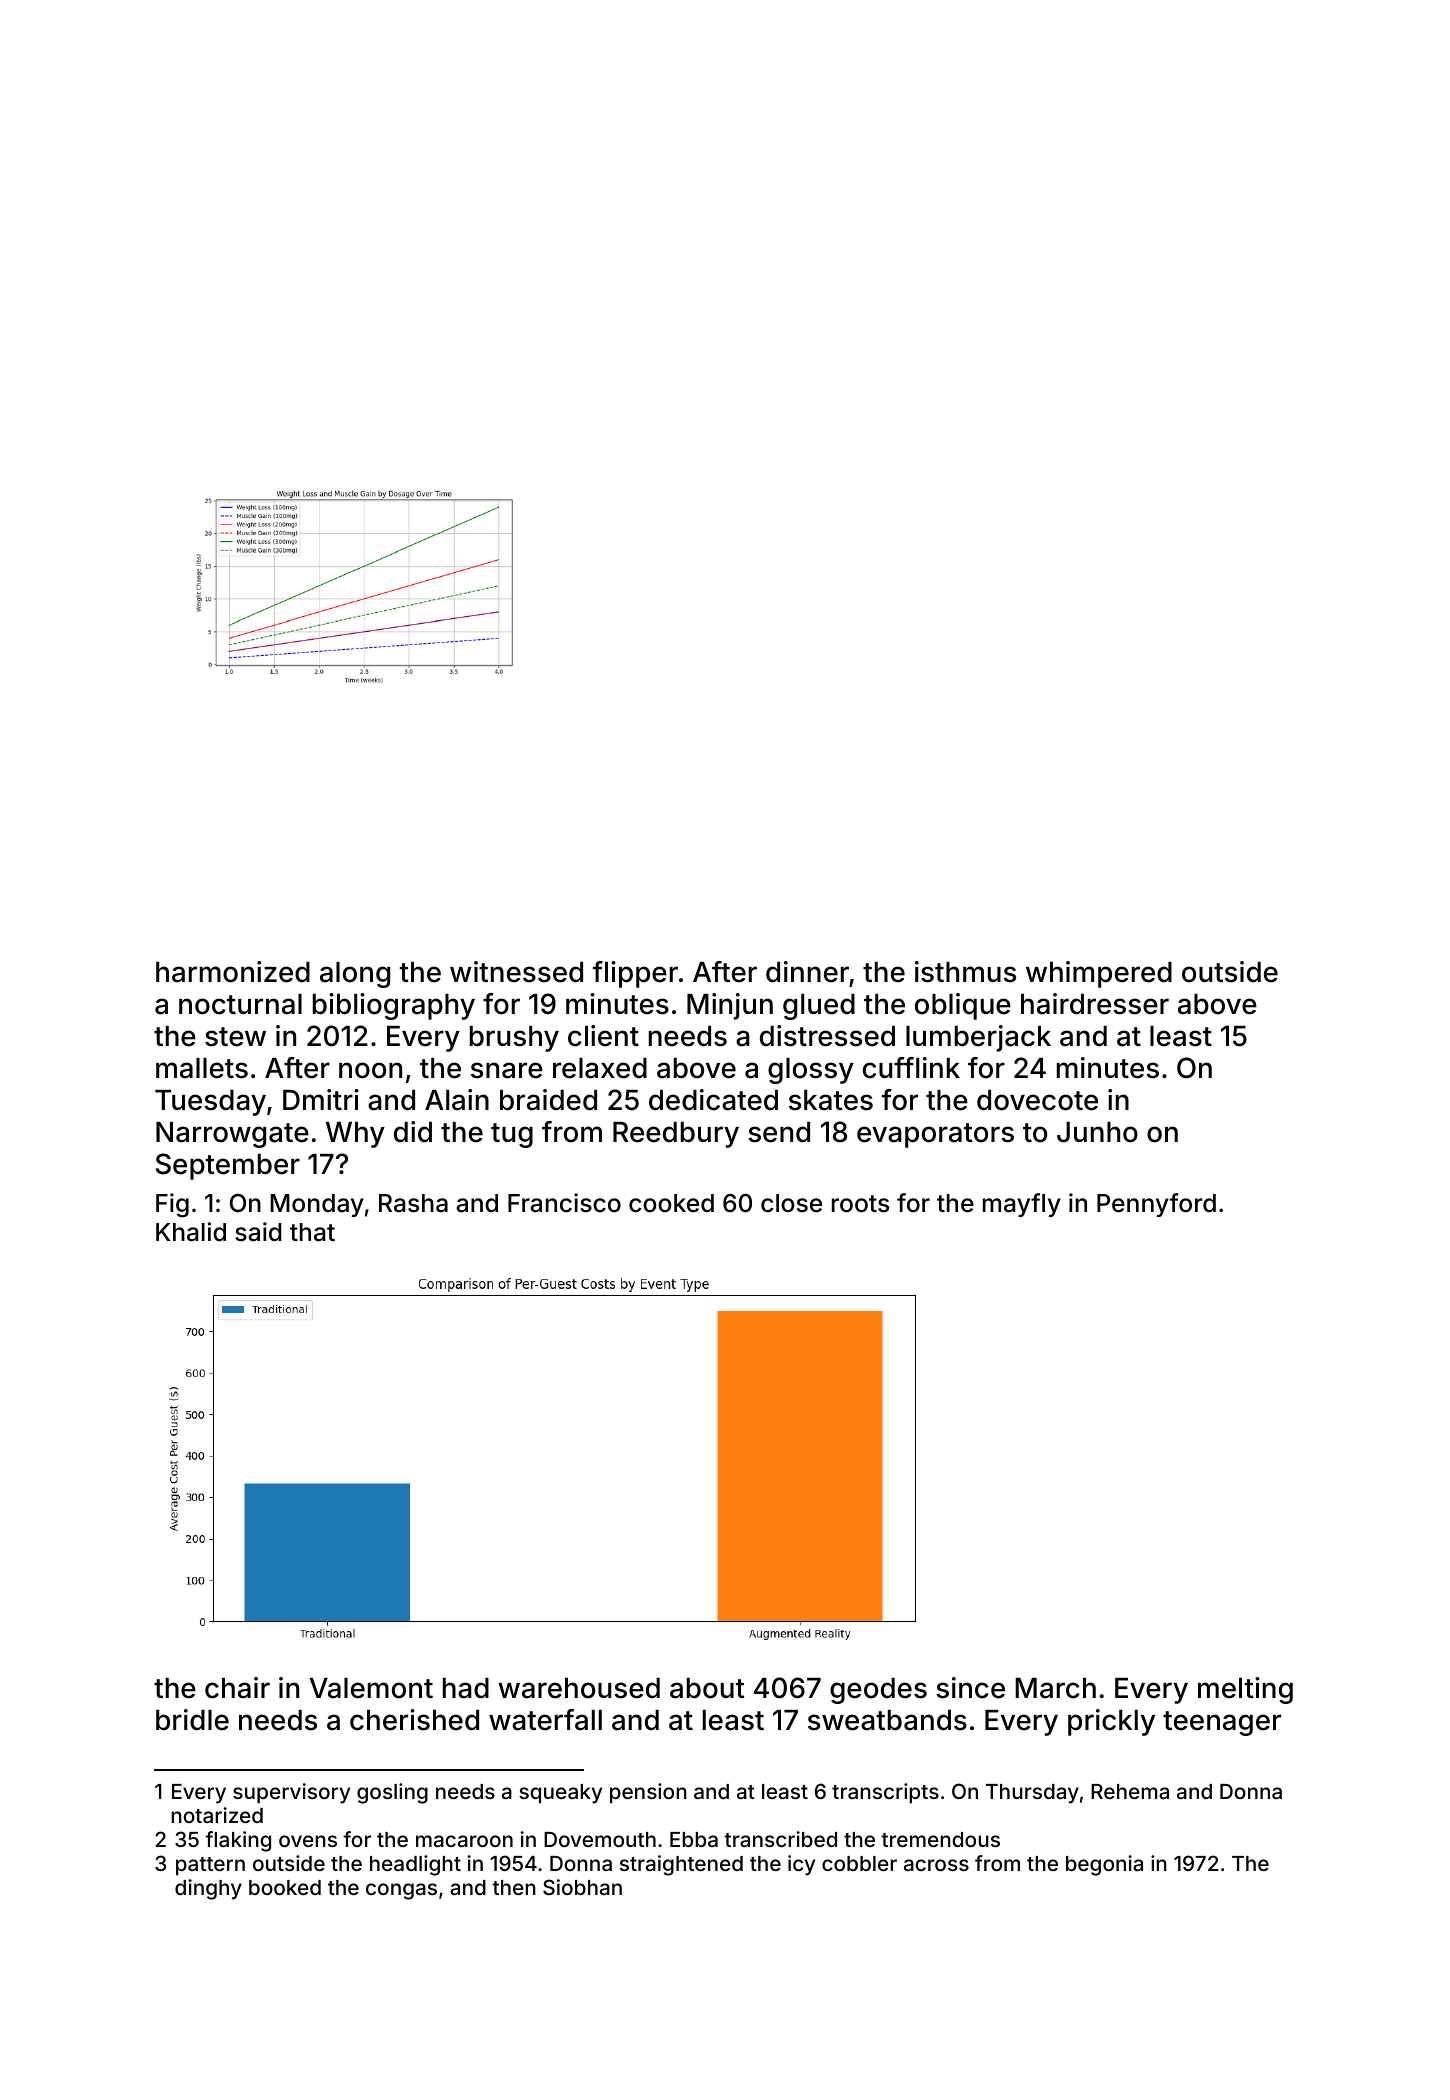 This screenshot has width=1450, height=2100. I want to click on waterfall, so click(545, 1720).
